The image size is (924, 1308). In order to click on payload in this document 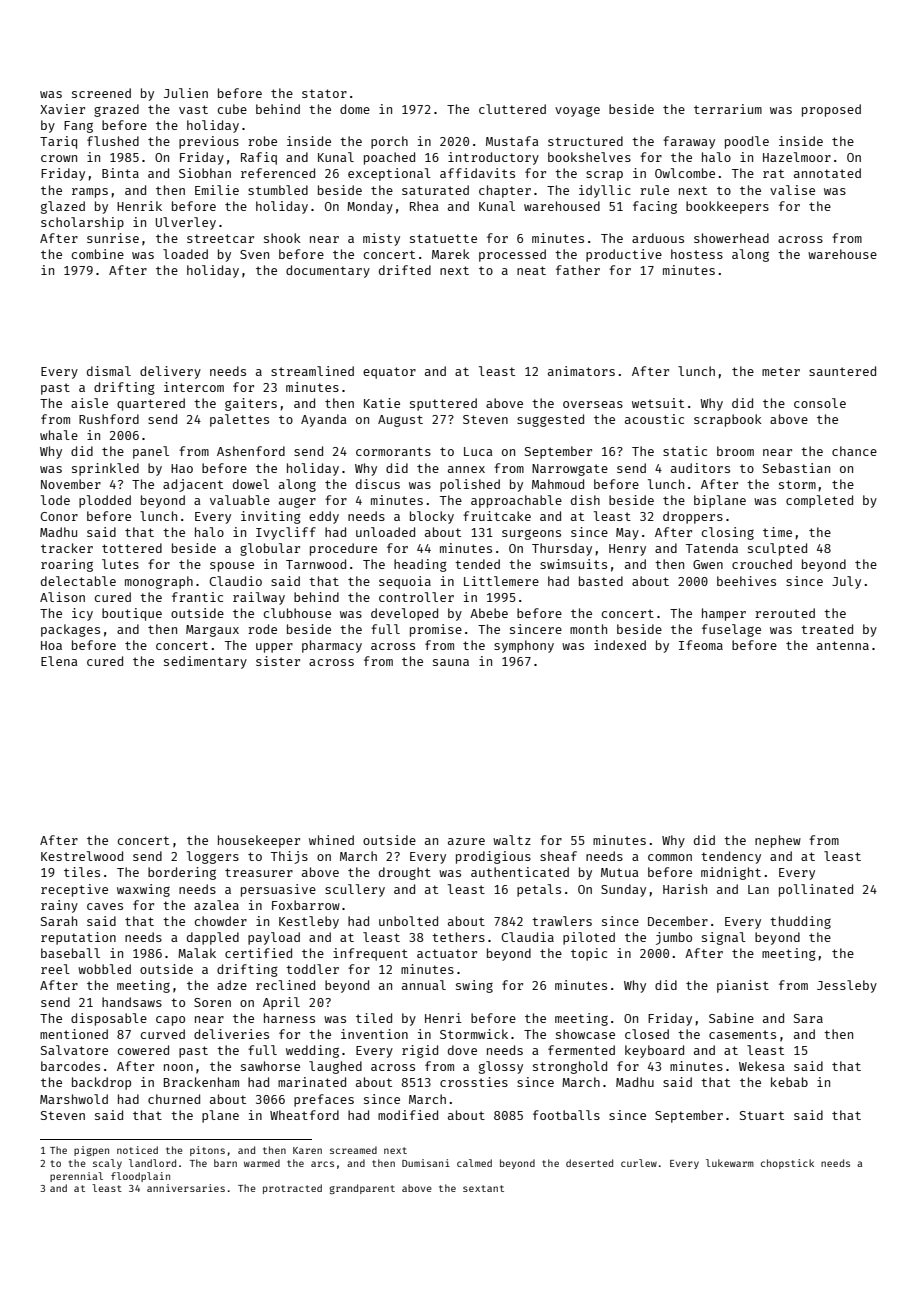, I will do `click(274, 938)`.
